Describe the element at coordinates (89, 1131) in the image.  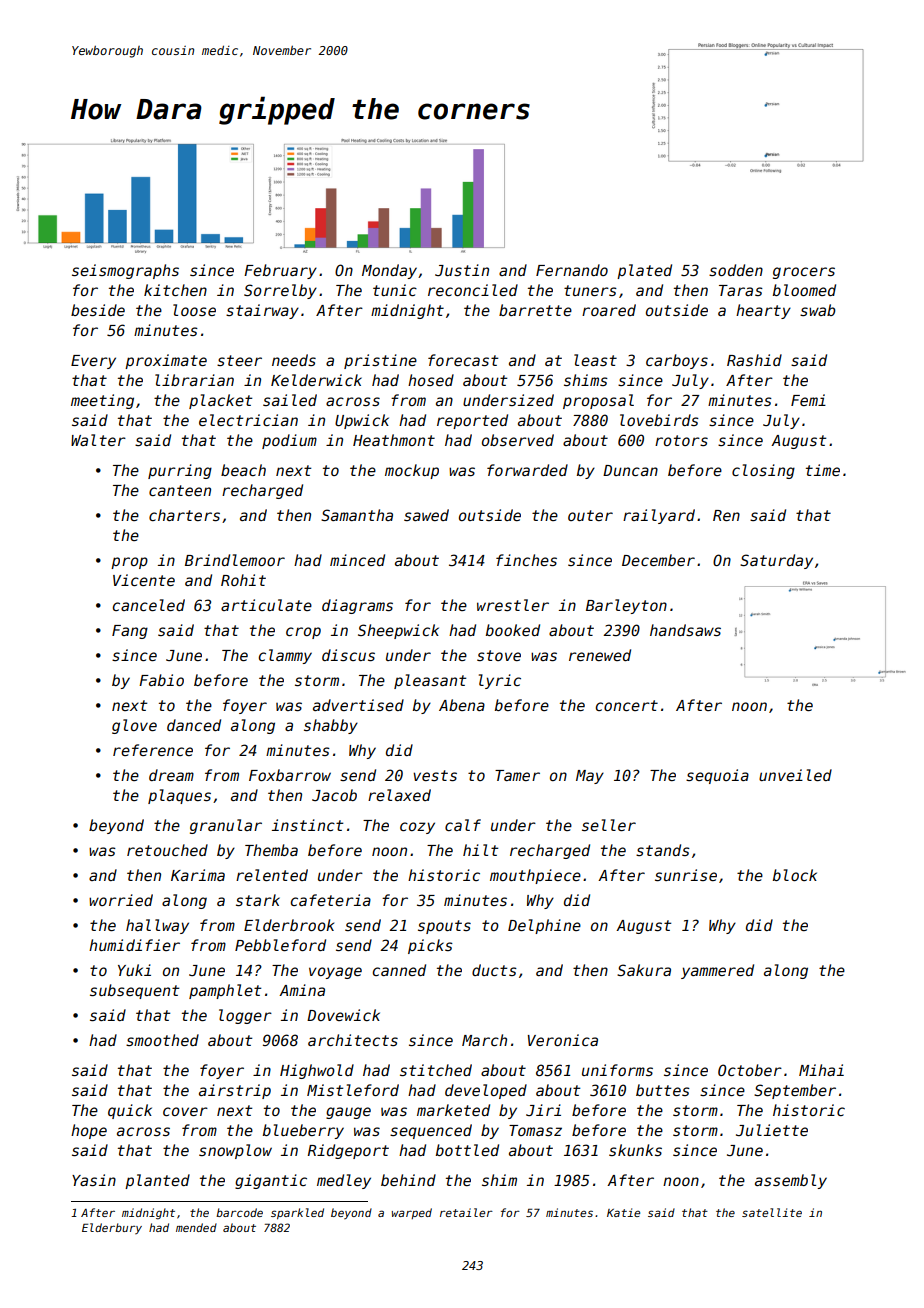
I see `hope` at that location.
